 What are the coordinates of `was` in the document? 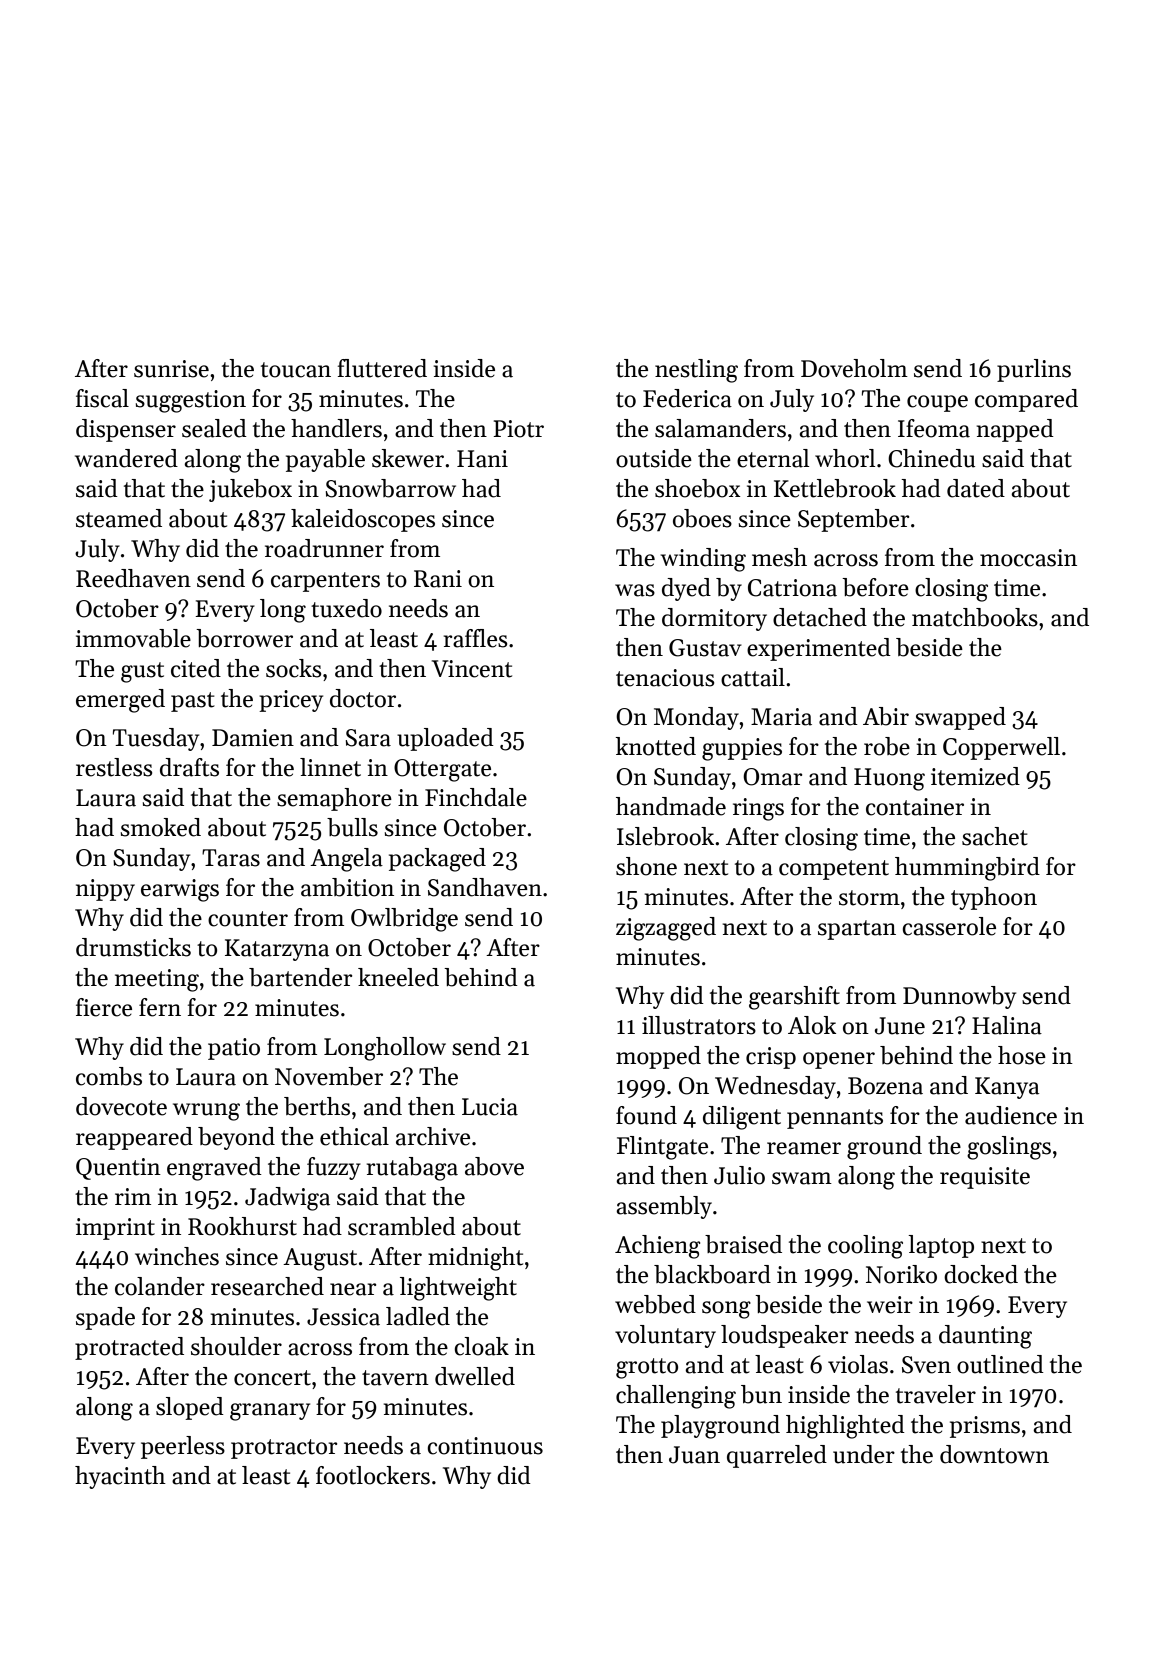 It's located at (635, 590).
